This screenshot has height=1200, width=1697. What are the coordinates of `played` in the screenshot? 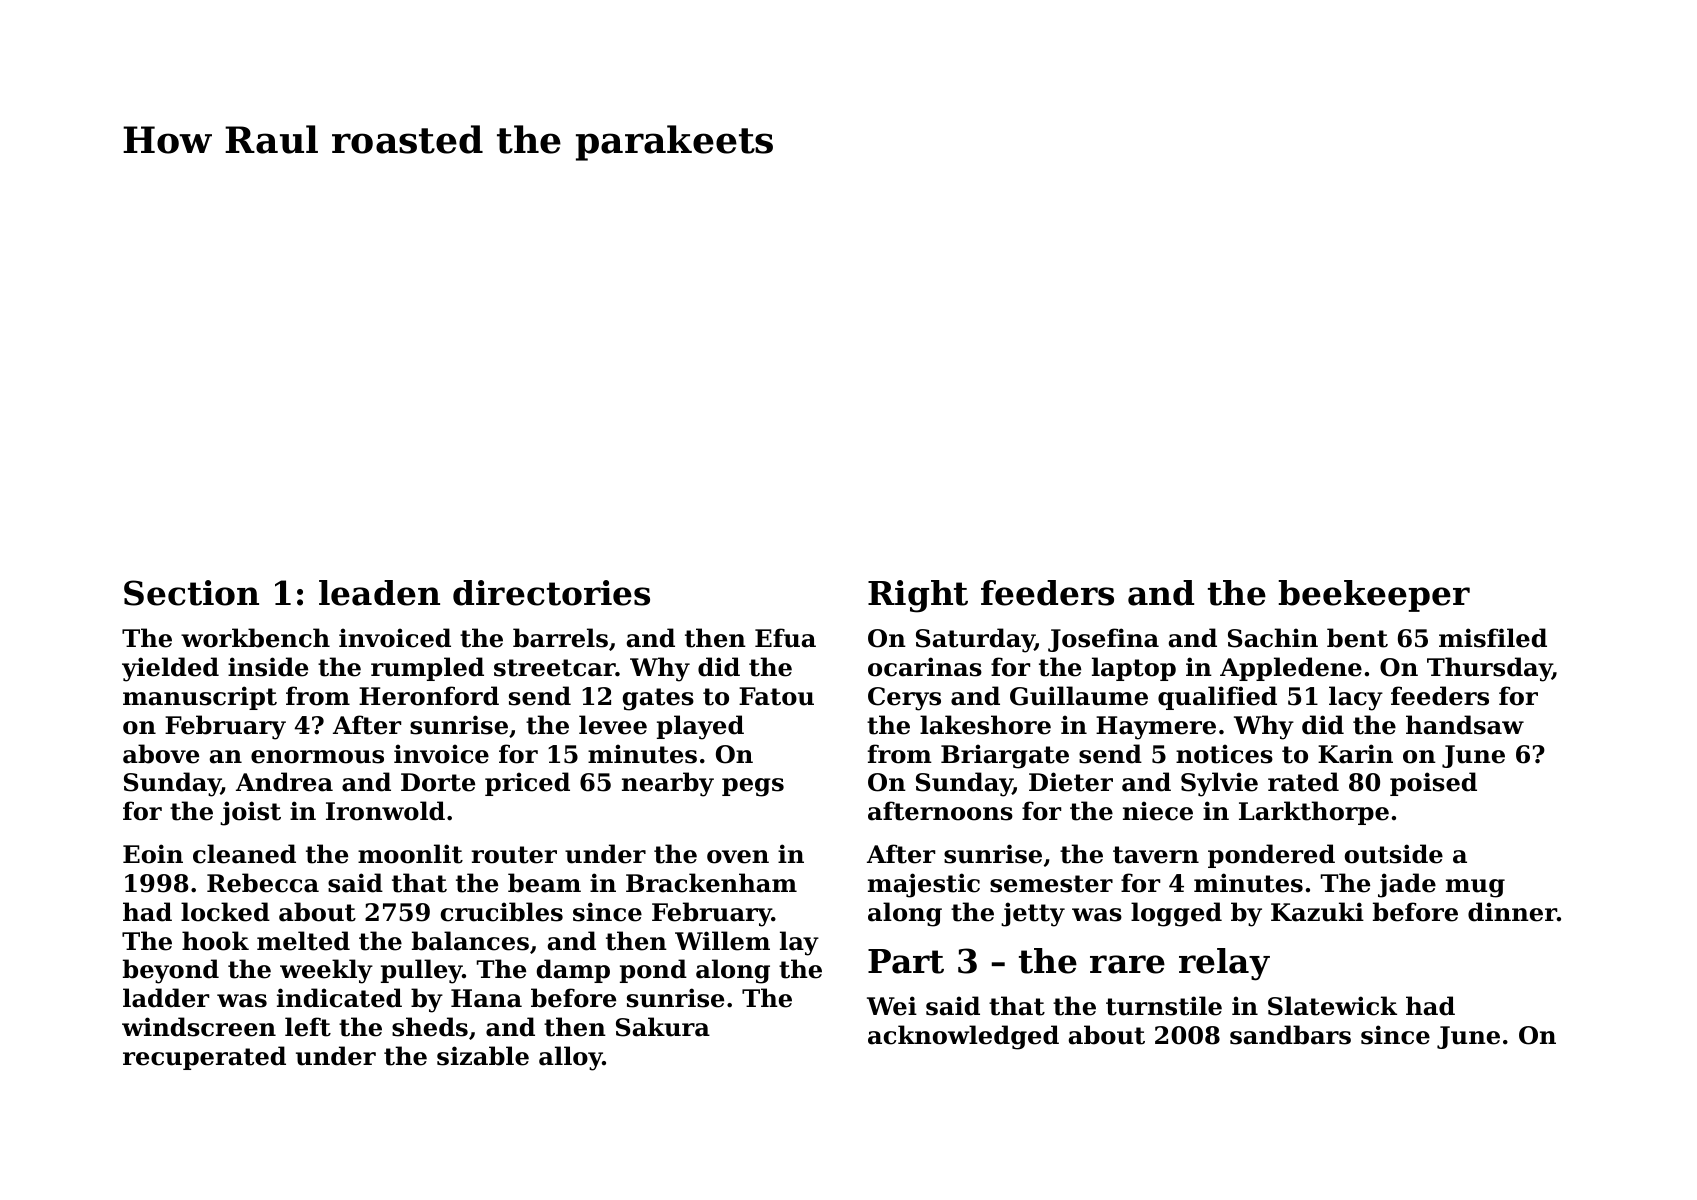 It's located at (700, 727).
